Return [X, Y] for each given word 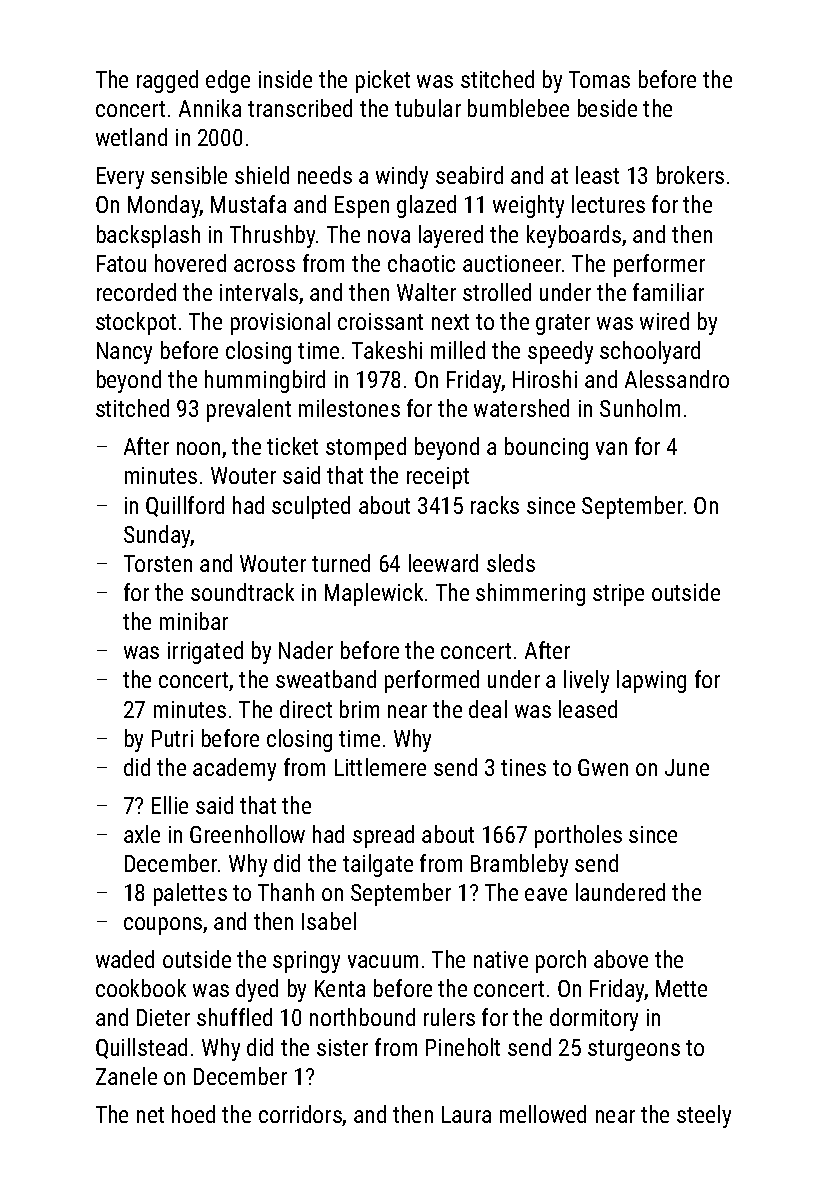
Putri [172, 738]
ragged [167, 81]
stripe [618, 595]
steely [704, 1116]
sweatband [326, 679]
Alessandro [677, 379]
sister [342, 1047]
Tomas [599, 79]
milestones [349, 408]
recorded [136, 292]
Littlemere [380, 767]
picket [383, 81]
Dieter [163, 1017]
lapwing [651, 681]
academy [234, 769]
